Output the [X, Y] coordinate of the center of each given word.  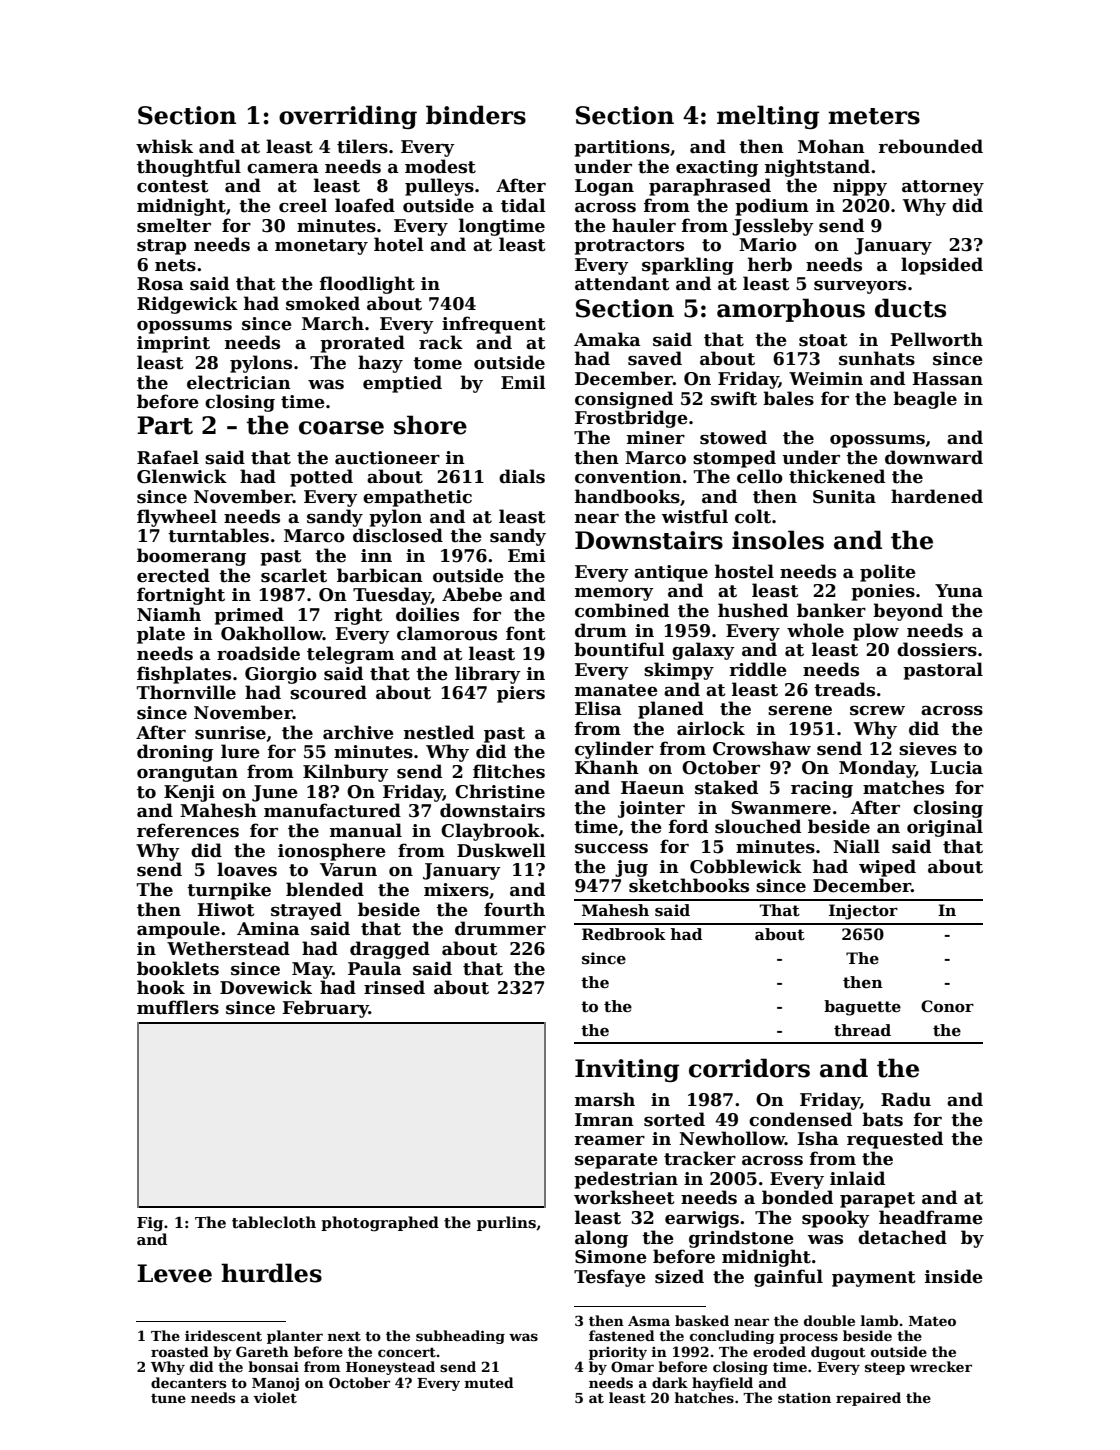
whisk [164, 146]
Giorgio [281, 675]
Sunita [844, 497]
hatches [704, 1397]
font [525, 633]
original [945, 828]
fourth [514, 909]
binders [476, 115]
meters [874, 116]
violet [275, 1397]
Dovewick [266, 987]
